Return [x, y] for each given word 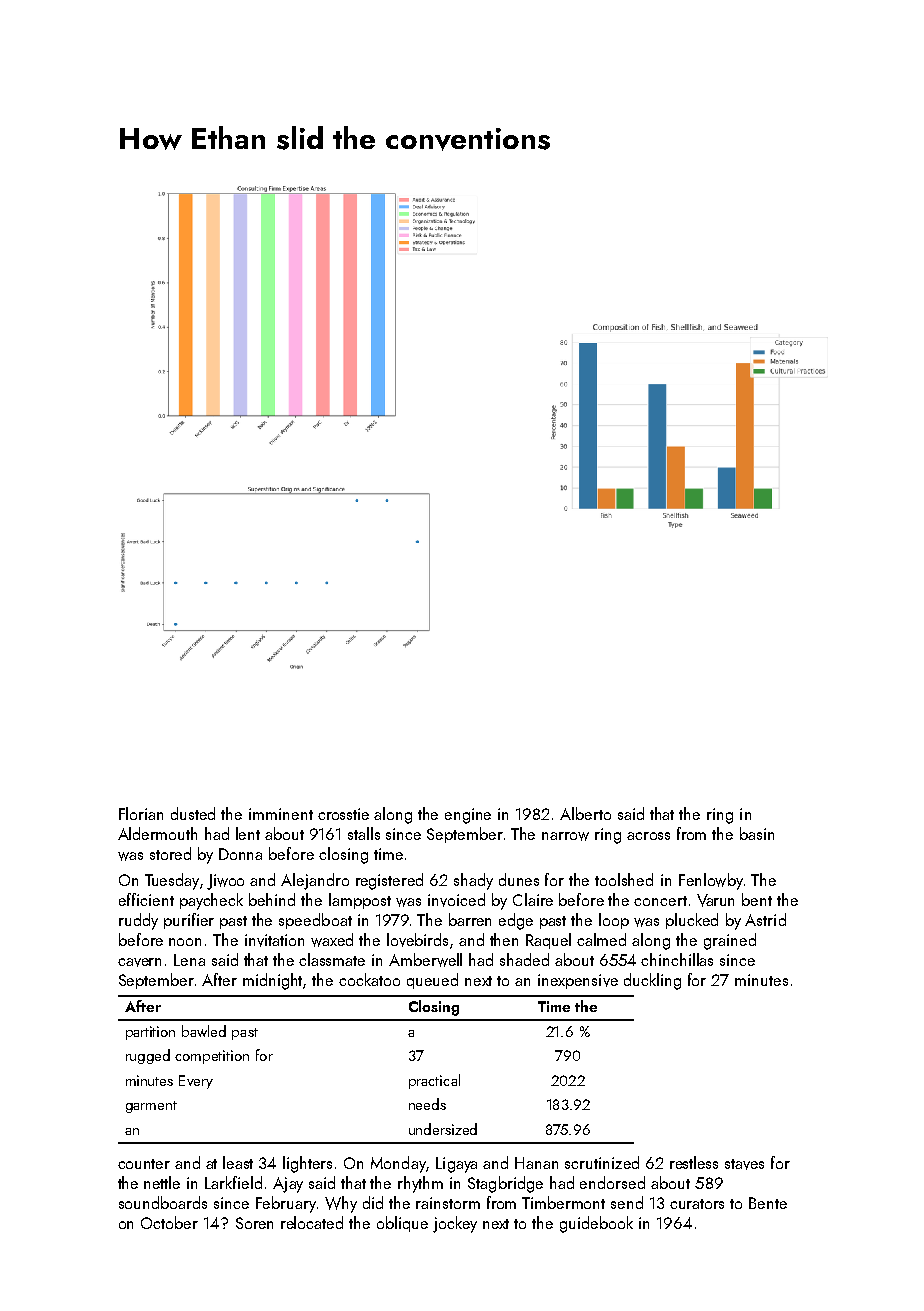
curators [697, 1204]
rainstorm [448, 1203]
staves [744, 1164]
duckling [652, 981]
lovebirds [417, 940]
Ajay [288, 1185]
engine [468, 816]
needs [427, 1104]
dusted [193, 813]
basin [757, 833]
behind [272, 899]
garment [151, 1107]
